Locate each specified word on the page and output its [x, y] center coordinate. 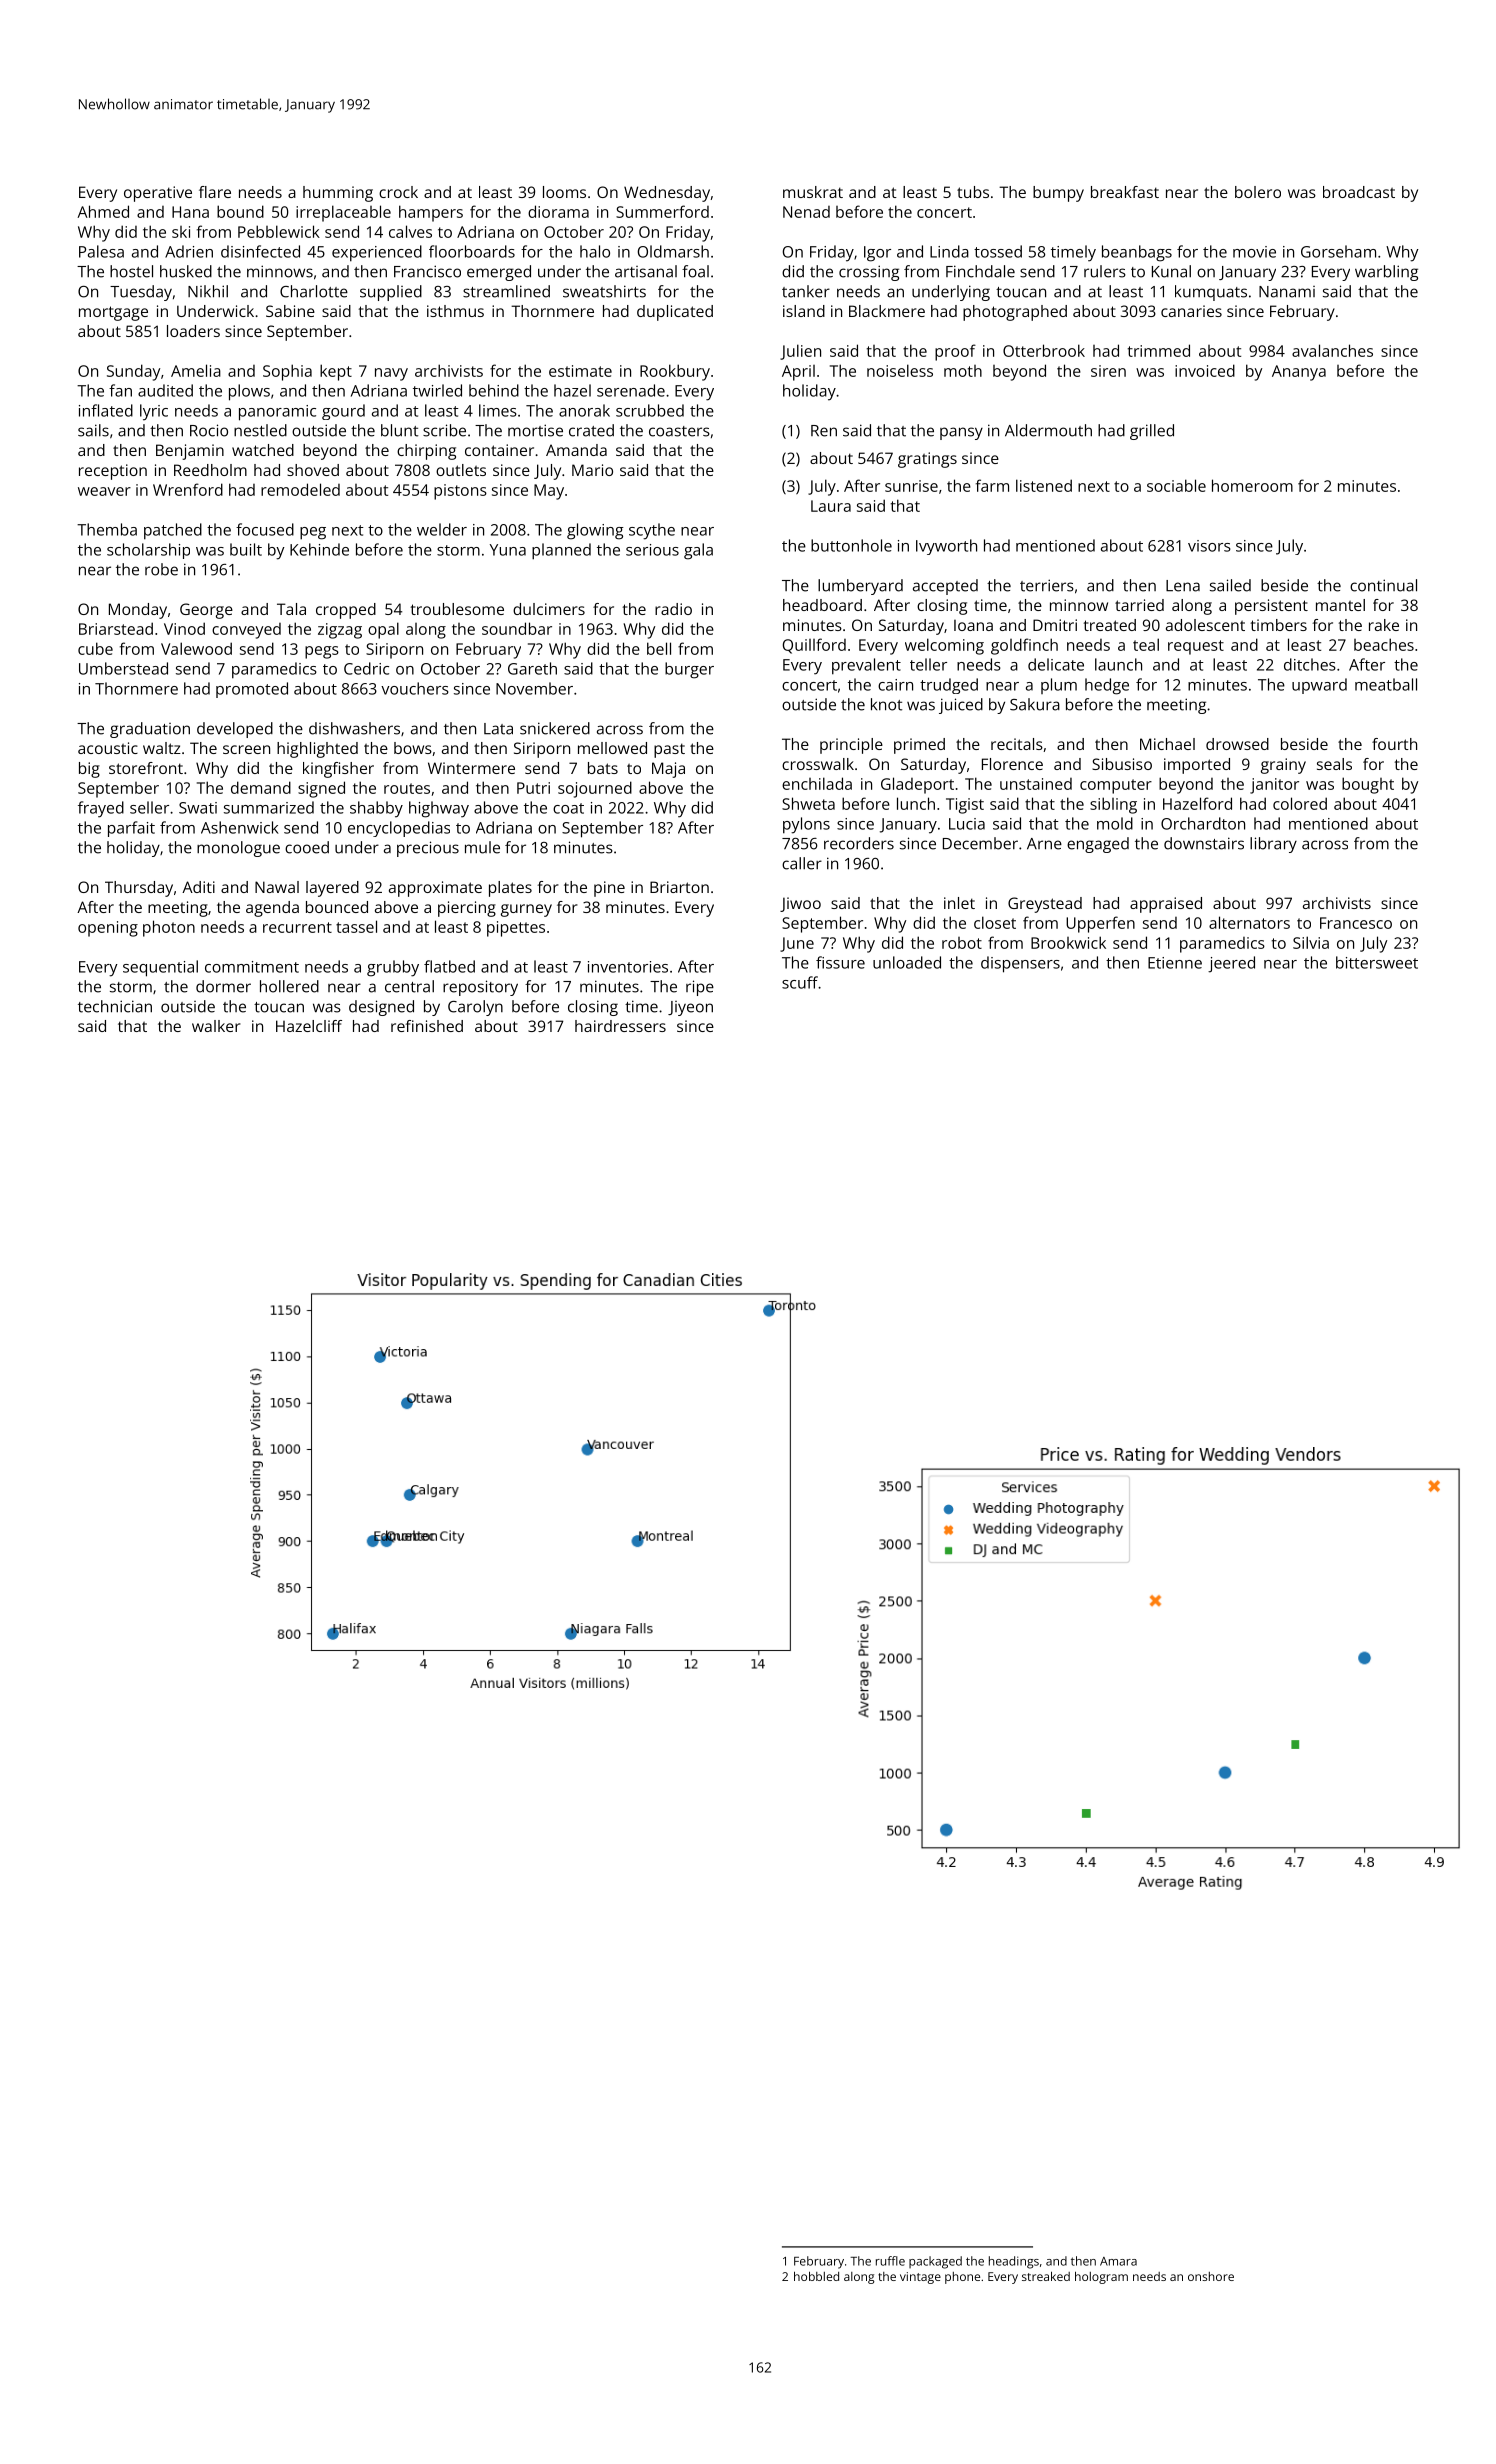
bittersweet [1377, 962]
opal [383, 630]
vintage [920, 2278]
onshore [1211, 2276]
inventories [628, 967]
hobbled [816, 2276]
